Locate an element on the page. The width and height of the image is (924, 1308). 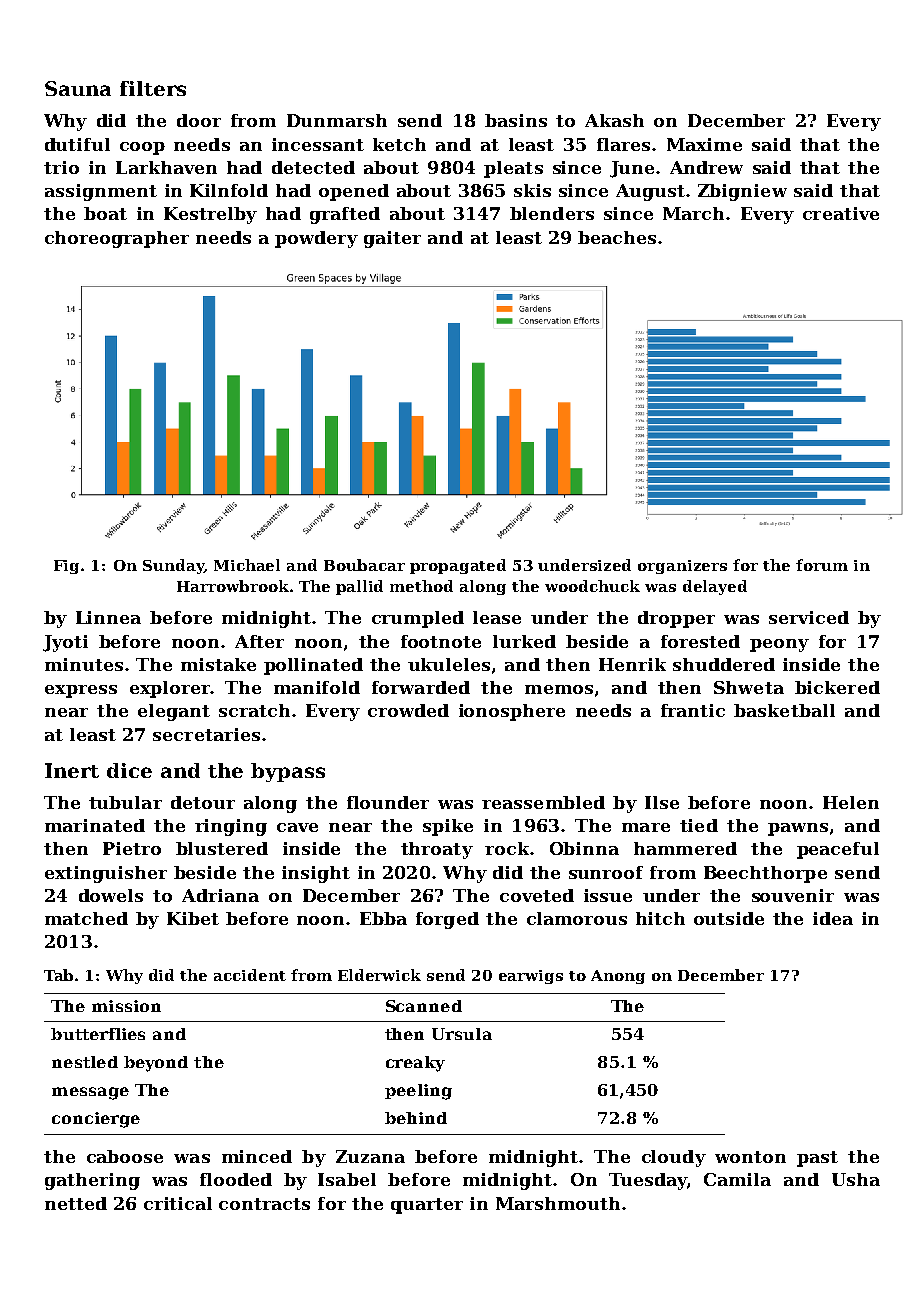
Ilse is located at coordinates (662, 802).
